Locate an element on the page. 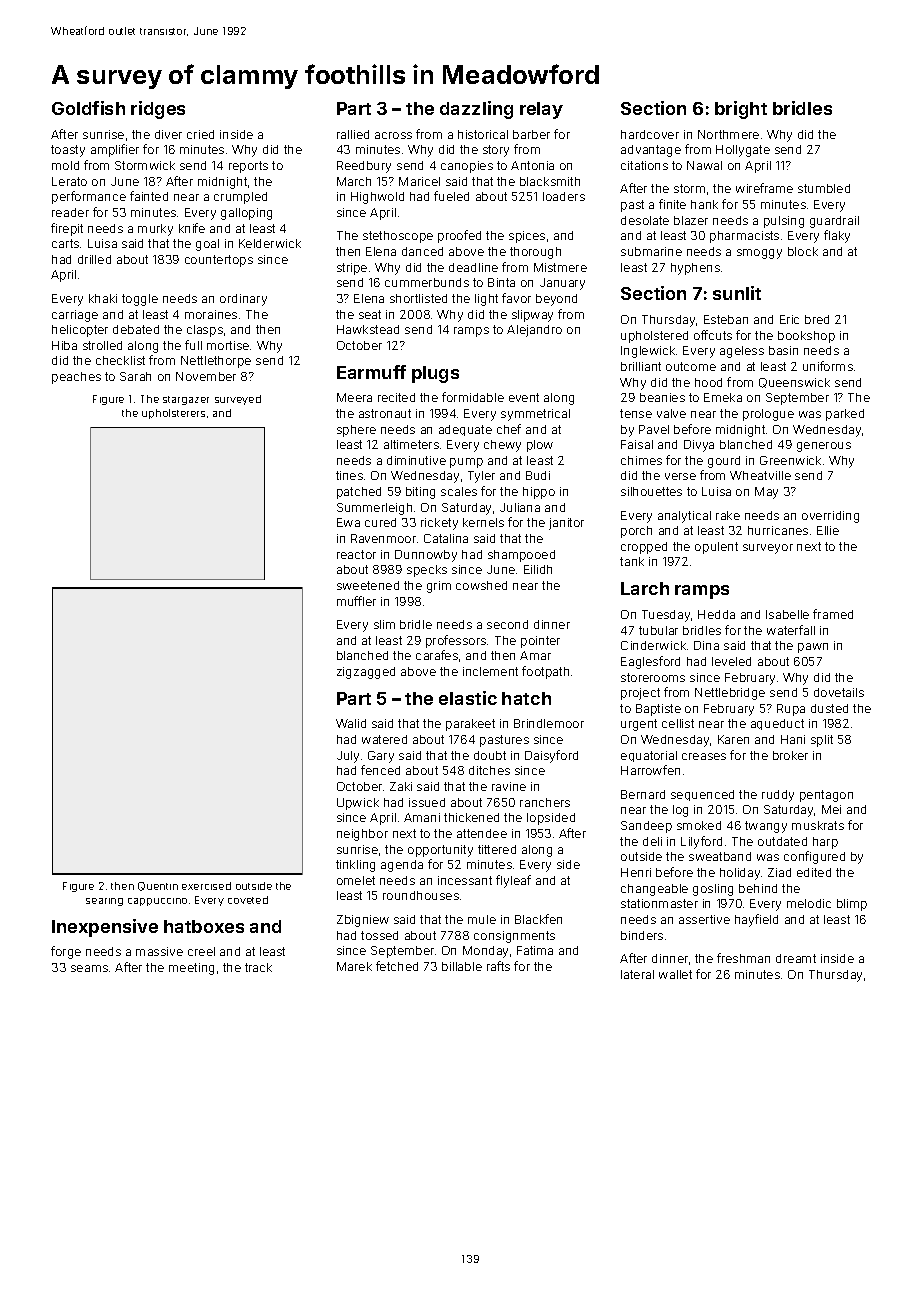 The width and height of the image is (924, 1308). adequate is located at coordinates (465, 430).
